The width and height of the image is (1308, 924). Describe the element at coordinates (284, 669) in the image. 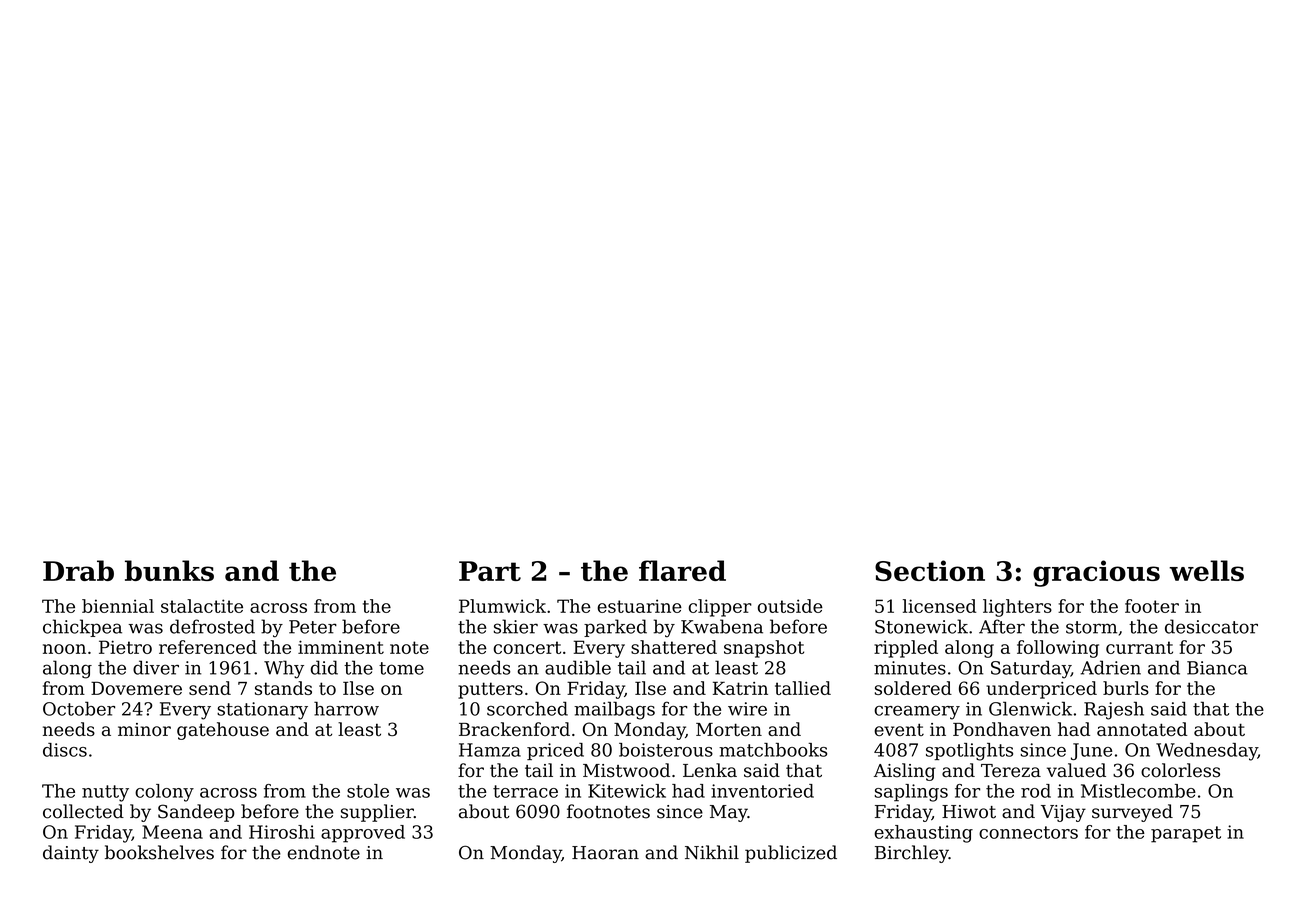

I see `Why` at that location.
